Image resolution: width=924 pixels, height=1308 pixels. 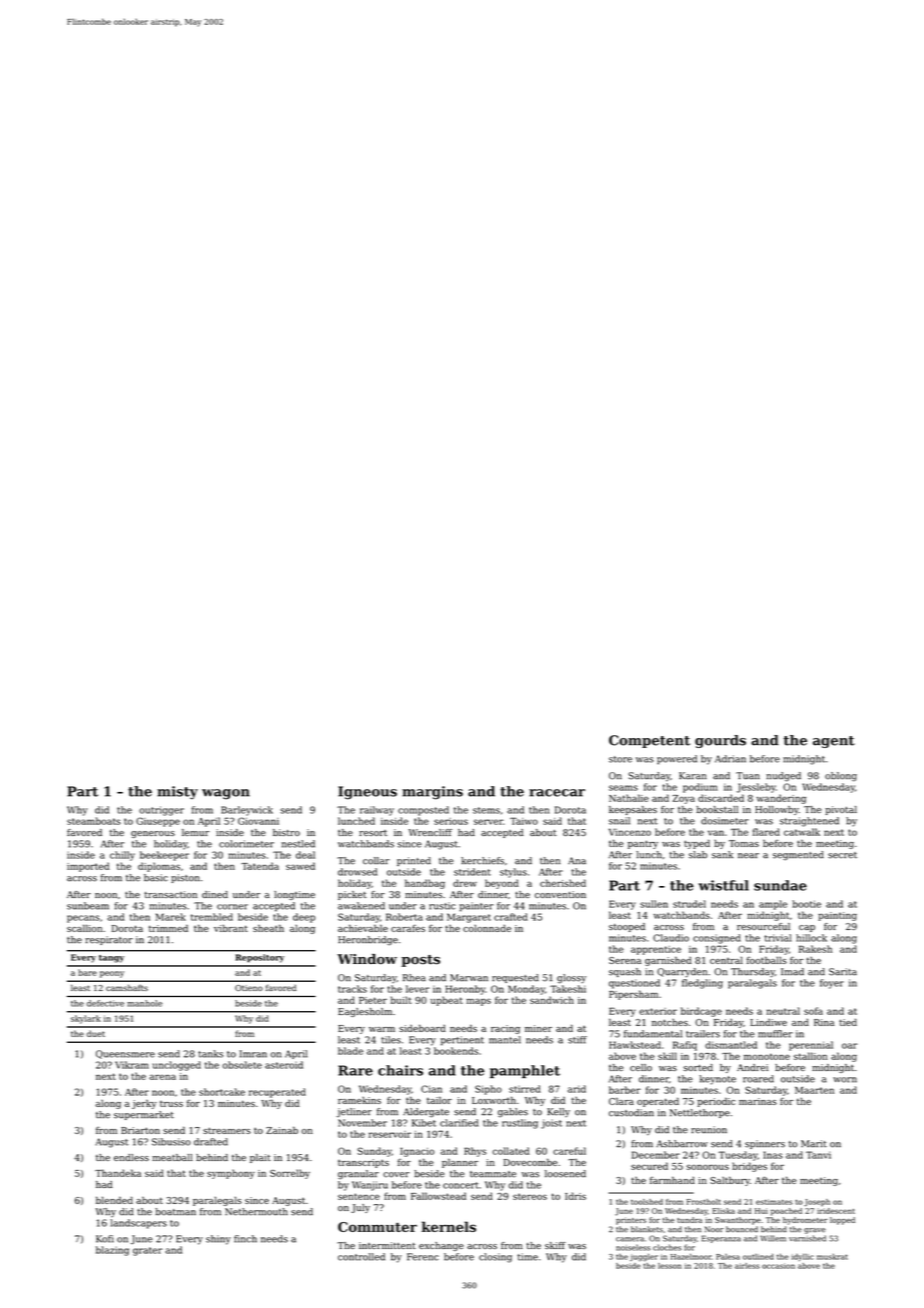 I want to click on November, so click(x=362, y=1123).
